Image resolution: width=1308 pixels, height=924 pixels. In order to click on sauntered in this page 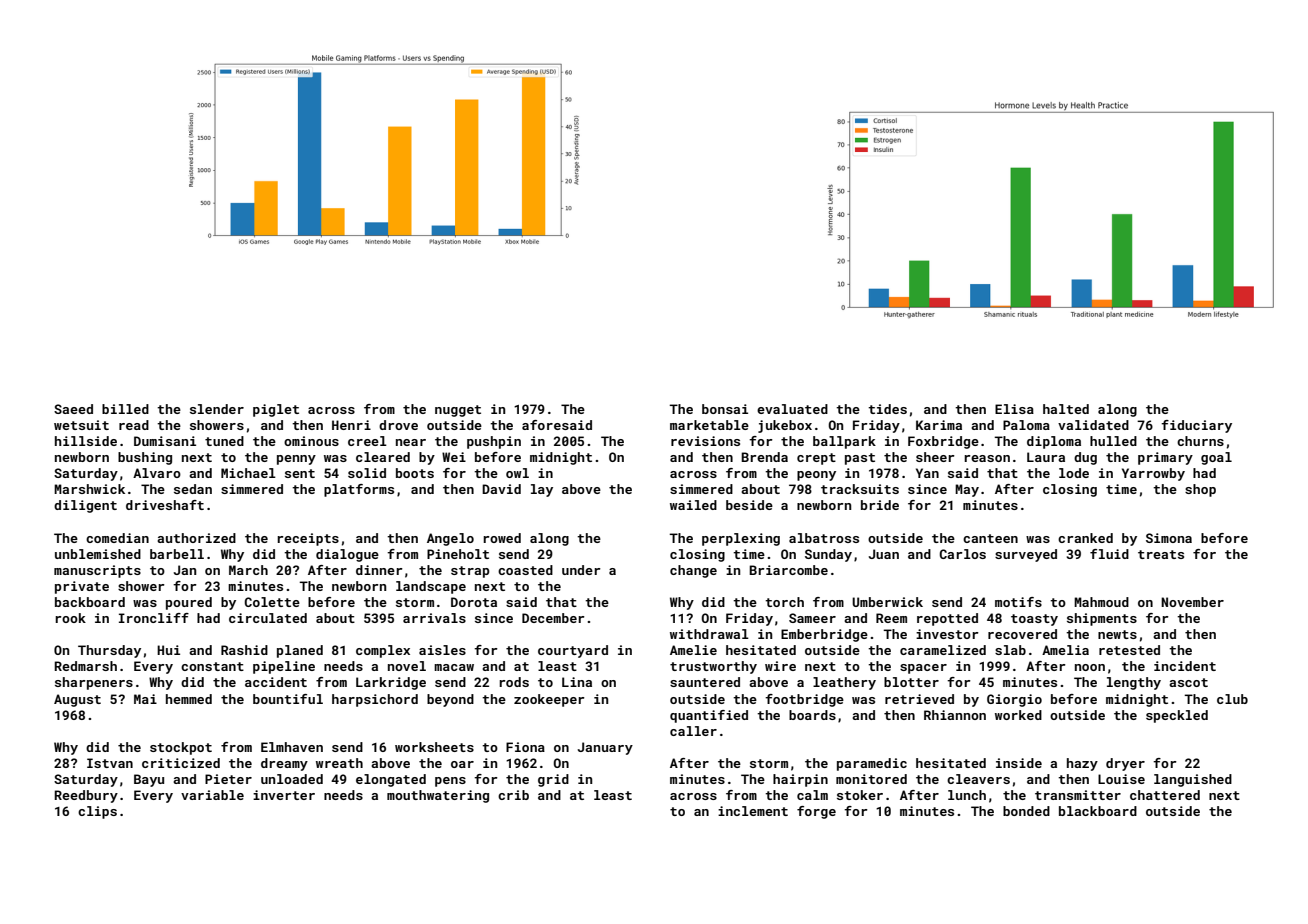, I will do `click(705, 682)`.
